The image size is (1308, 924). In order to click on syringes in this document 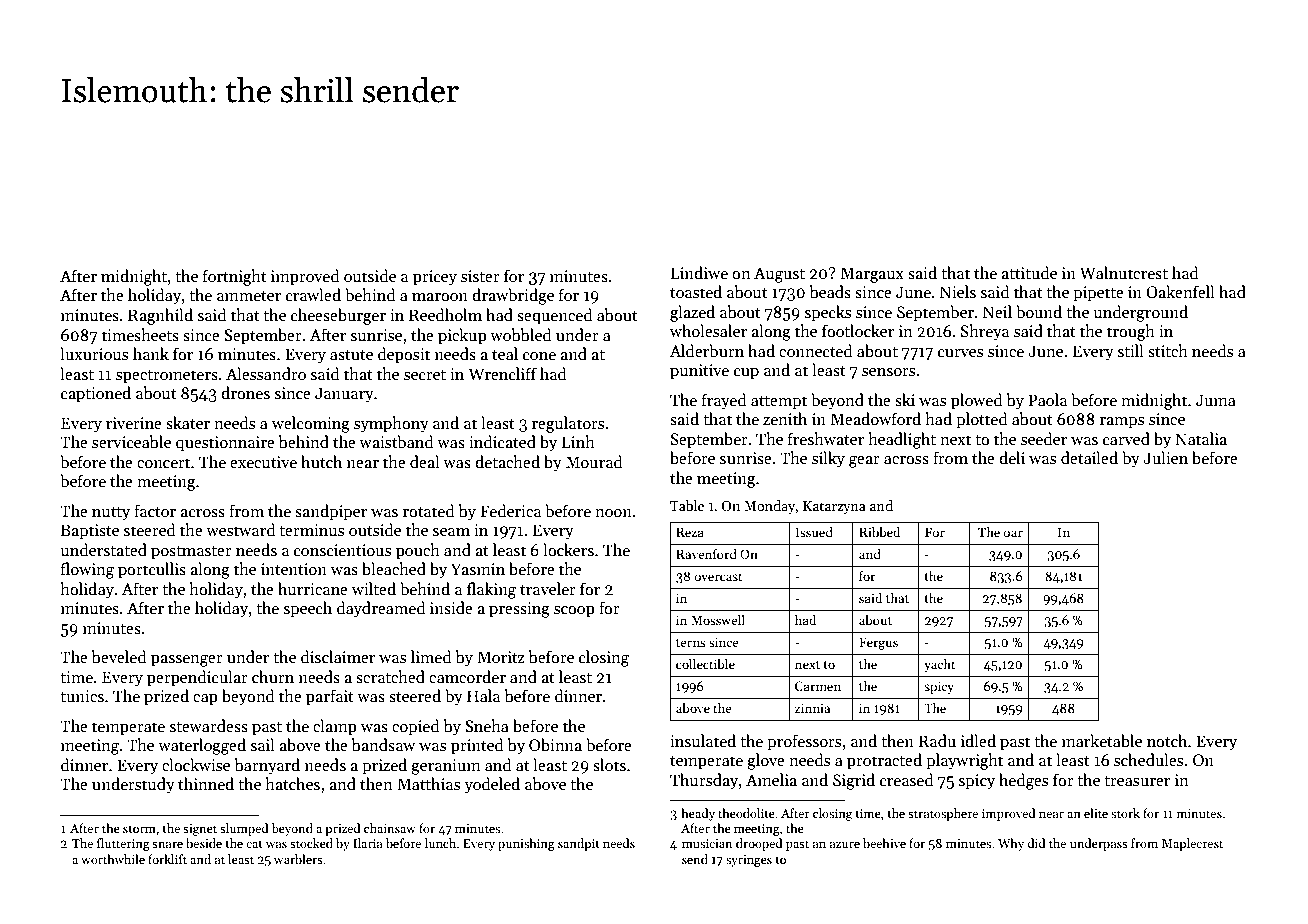, I will do `click(749, 861)`.
